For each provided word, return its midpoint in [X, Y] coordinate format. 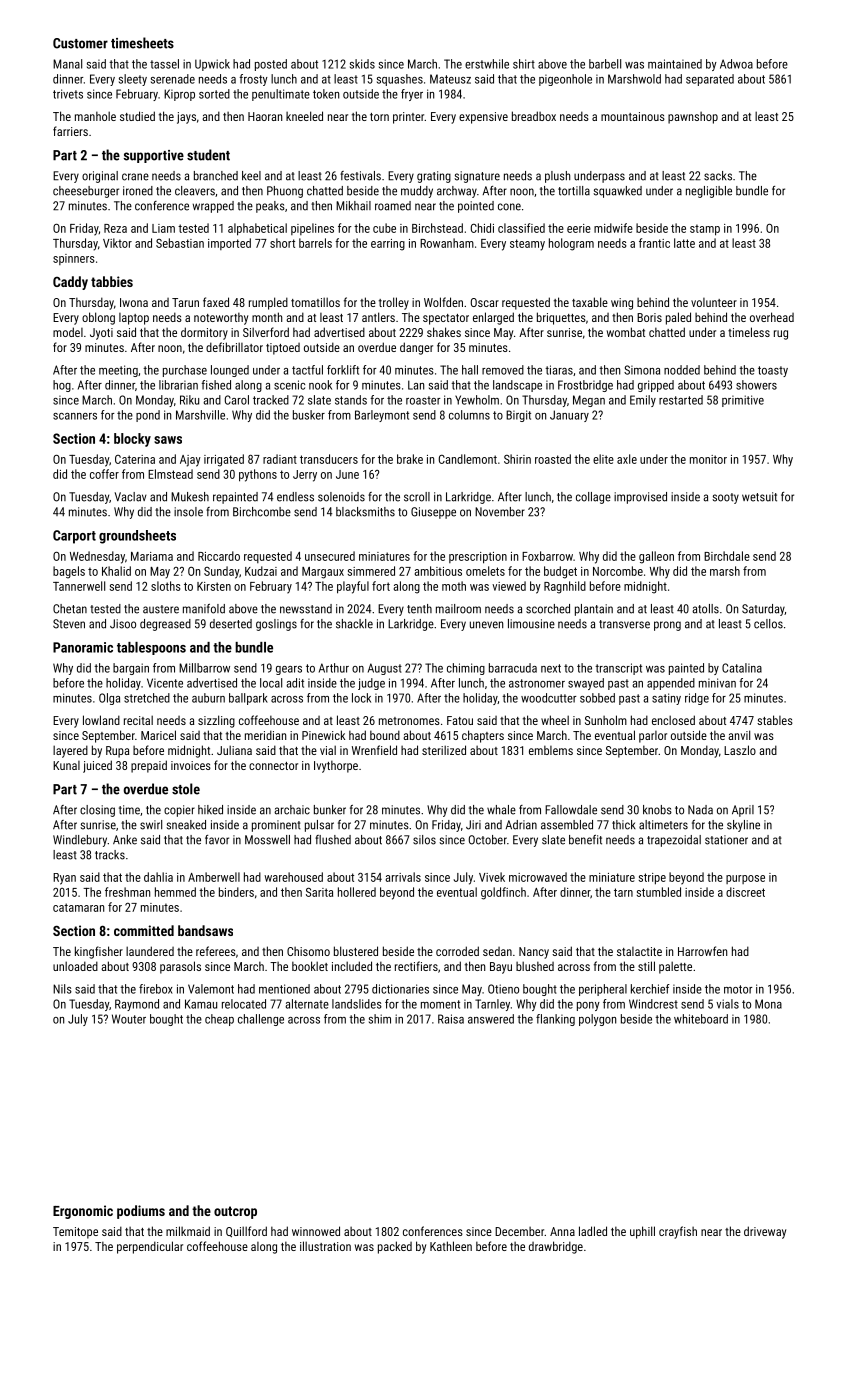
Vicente [165, 683]
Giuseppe [433, 513]
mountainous [633, 116]
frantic [654, 243]
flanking [555, 1020]
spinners [73, 259]
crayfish [678, 1232]
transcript [618, 669]
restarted [681, 400]
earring [388, 245]
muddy [417, 192]
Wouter [129, 1019]
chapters [483, 736]
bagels [69, 572]
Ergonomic [83, 1212]
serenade [173, 79]
